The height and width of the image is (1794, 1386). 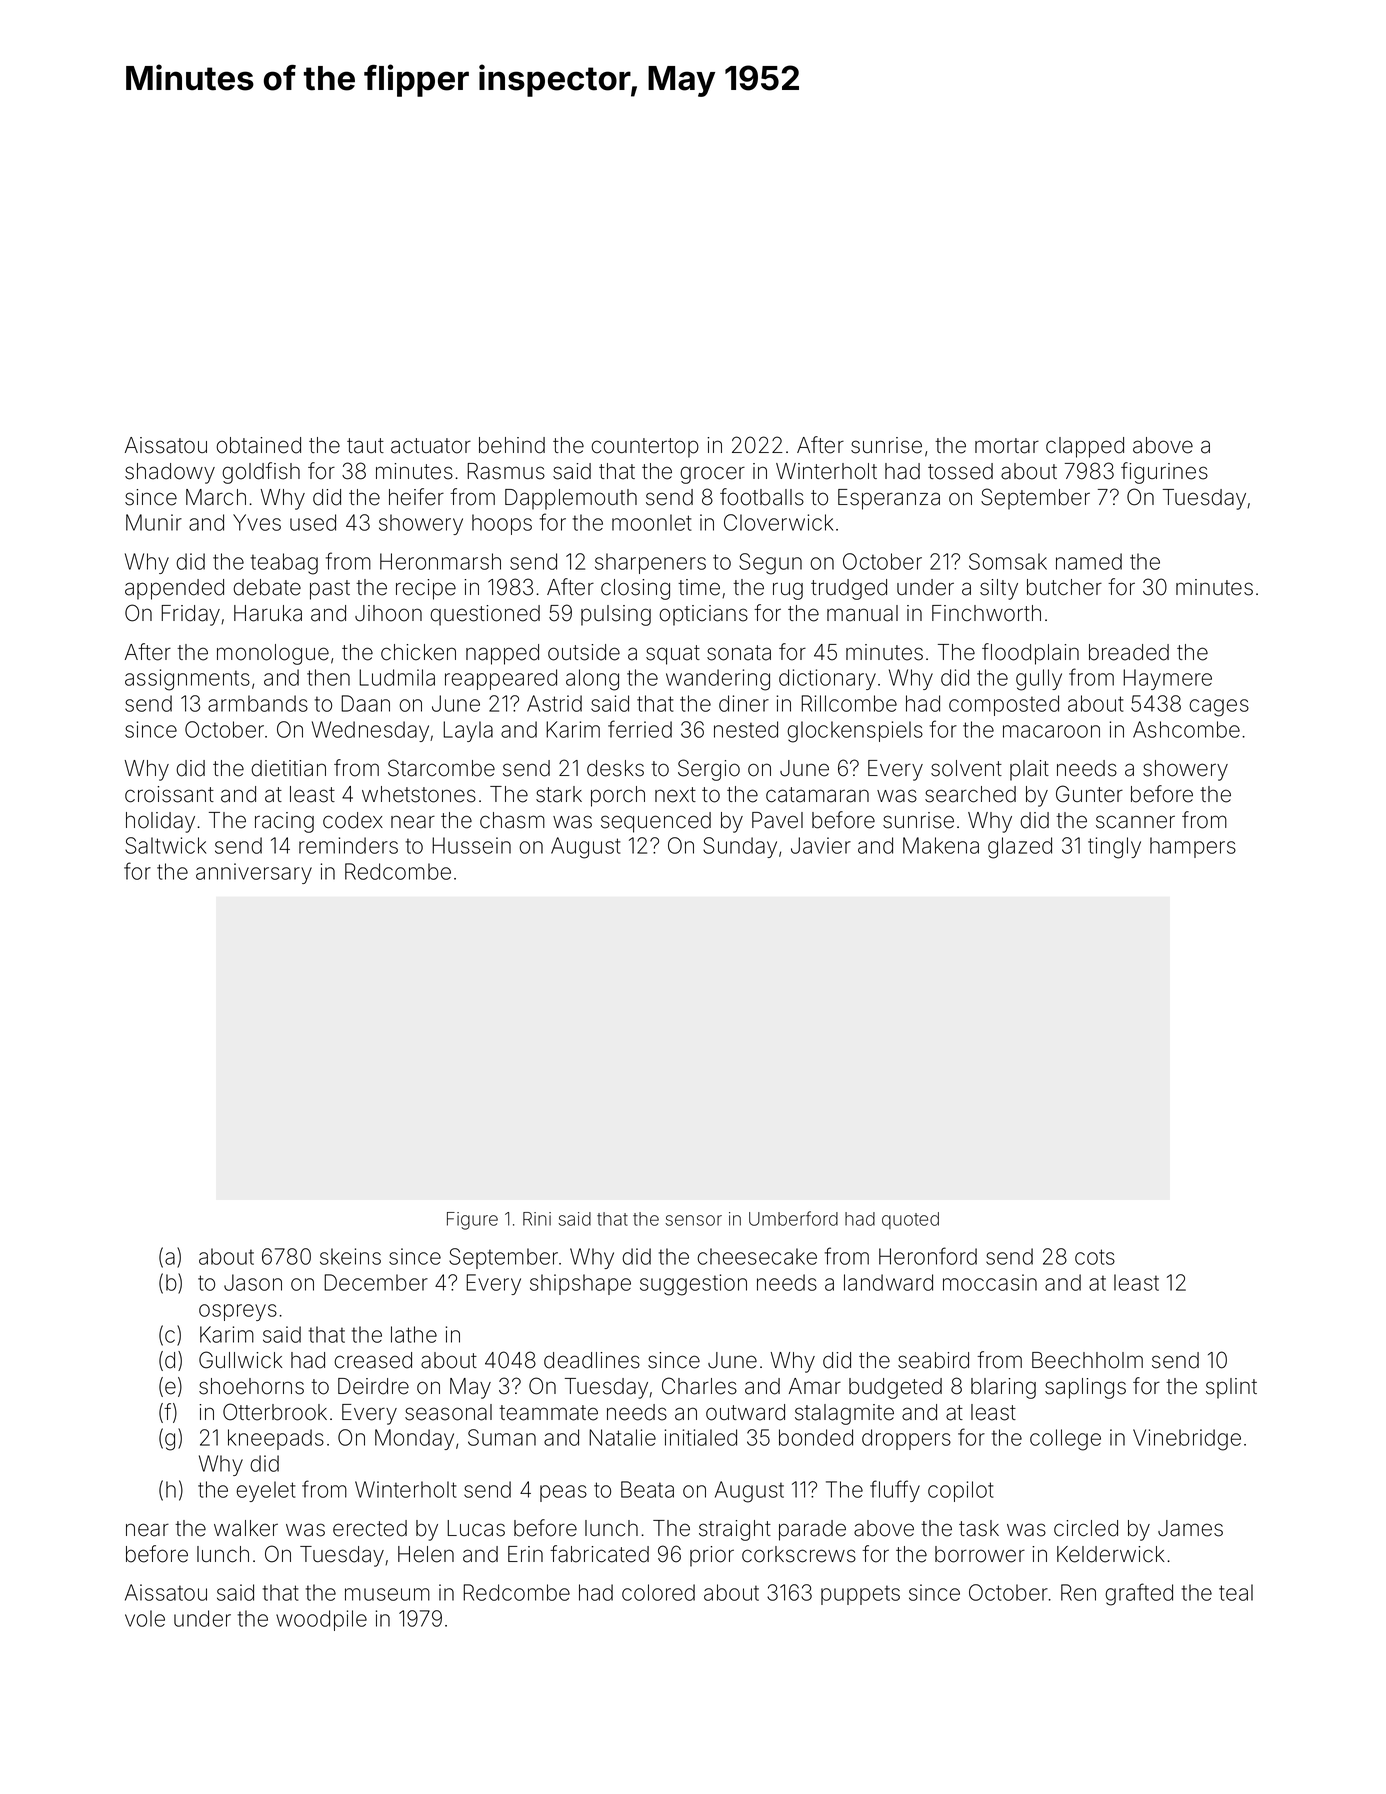 I want to click on figurines, so click(x=1164, y=473).
